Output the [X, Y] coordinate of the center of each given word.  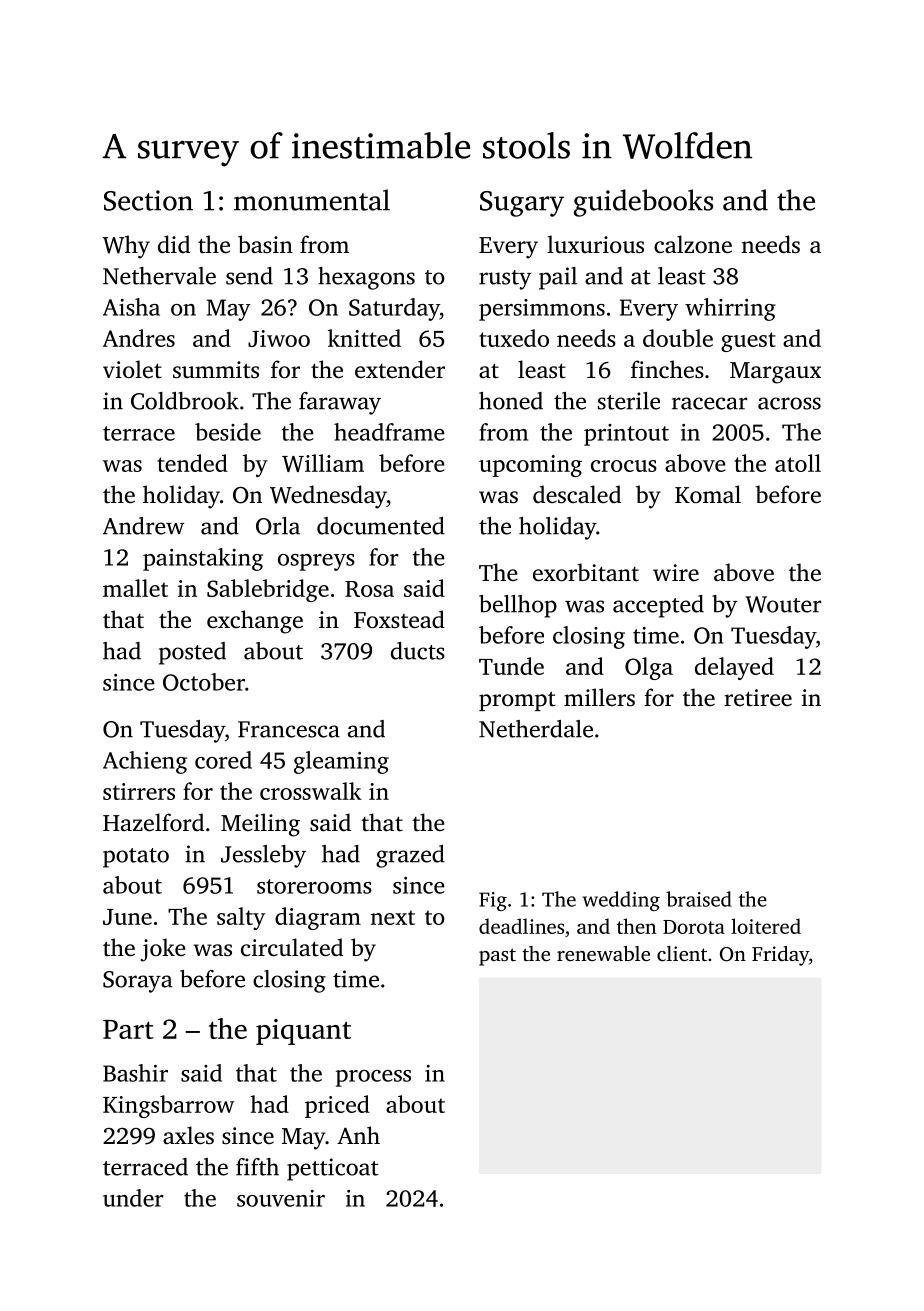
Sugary [522, 204]
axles [188, 1135]
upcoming [530, 466]
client [682, 953]
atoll [798, 463]
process [373, 1078]
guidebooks [643, 203]
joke [163, 950]
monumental [312, 200]
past [497, 957]
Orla [278, 526]
